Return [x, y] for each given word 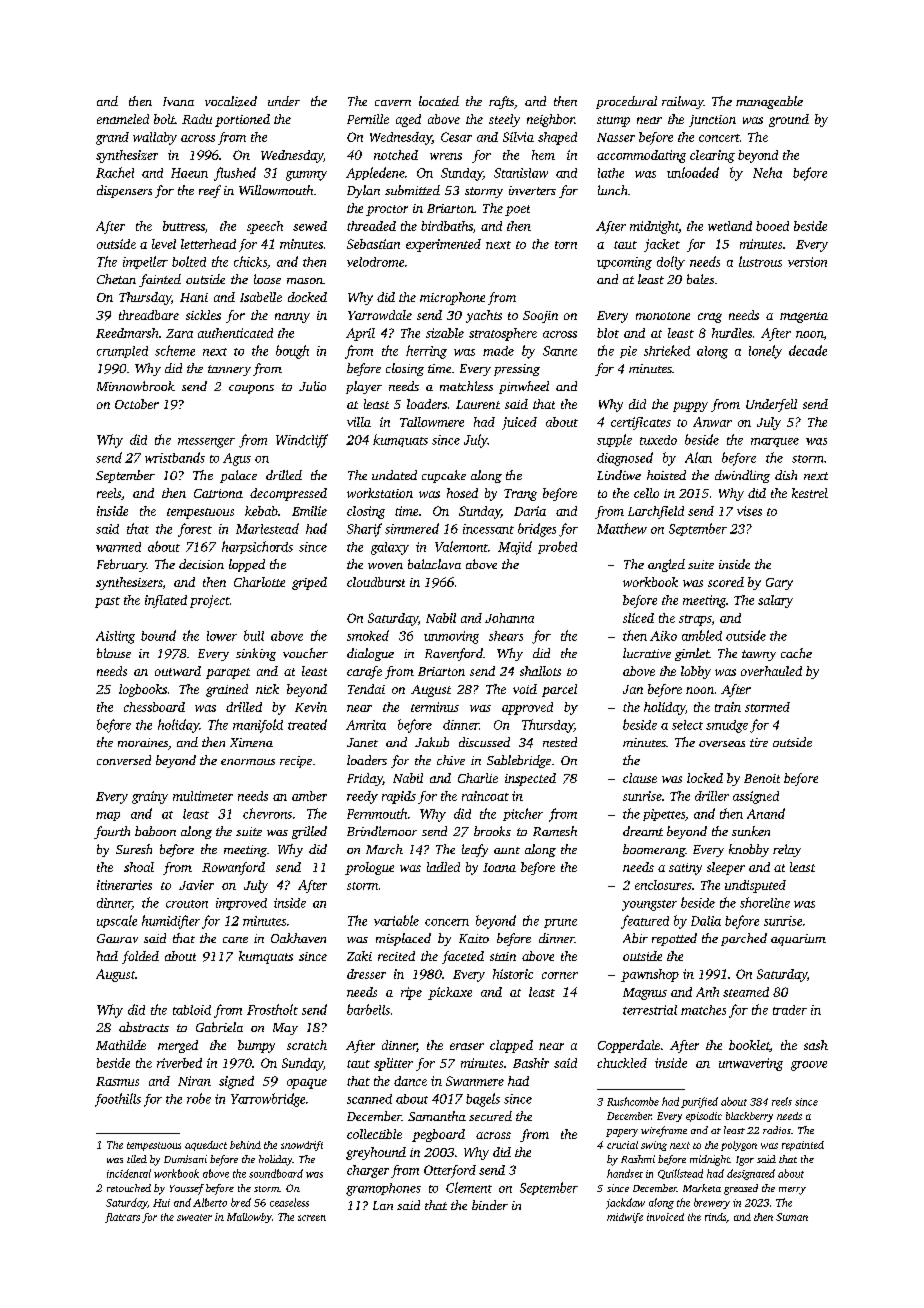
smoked [368, 635]
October [137, 404]
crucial [622, 1145]
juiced [519, 423]
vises [749, 511]
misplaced [403, 939]
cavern [393, 103]
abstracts [144, 1027]
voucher [305, 653]
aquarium [798, 940]
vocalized [231, 101]
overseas [722, 744]
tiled [137, 1159]
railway [683, 102]
